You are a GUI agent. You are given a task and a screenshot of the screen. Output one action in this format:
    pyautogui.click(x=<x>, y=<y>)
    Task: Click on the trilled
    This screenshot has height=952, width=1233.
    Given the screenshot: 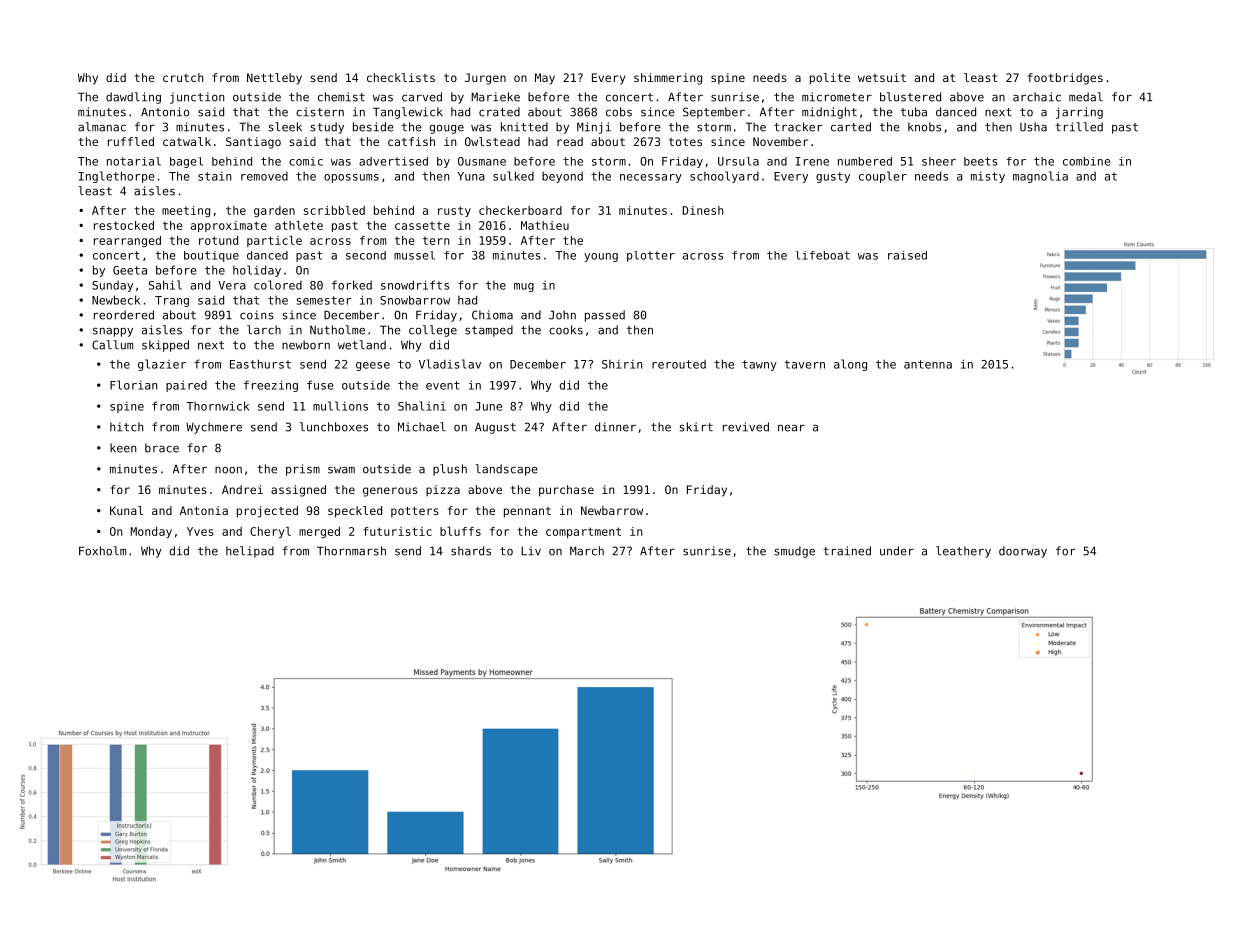 What is the action you would take?
    pyautogui.click(x=1079, y=127)
